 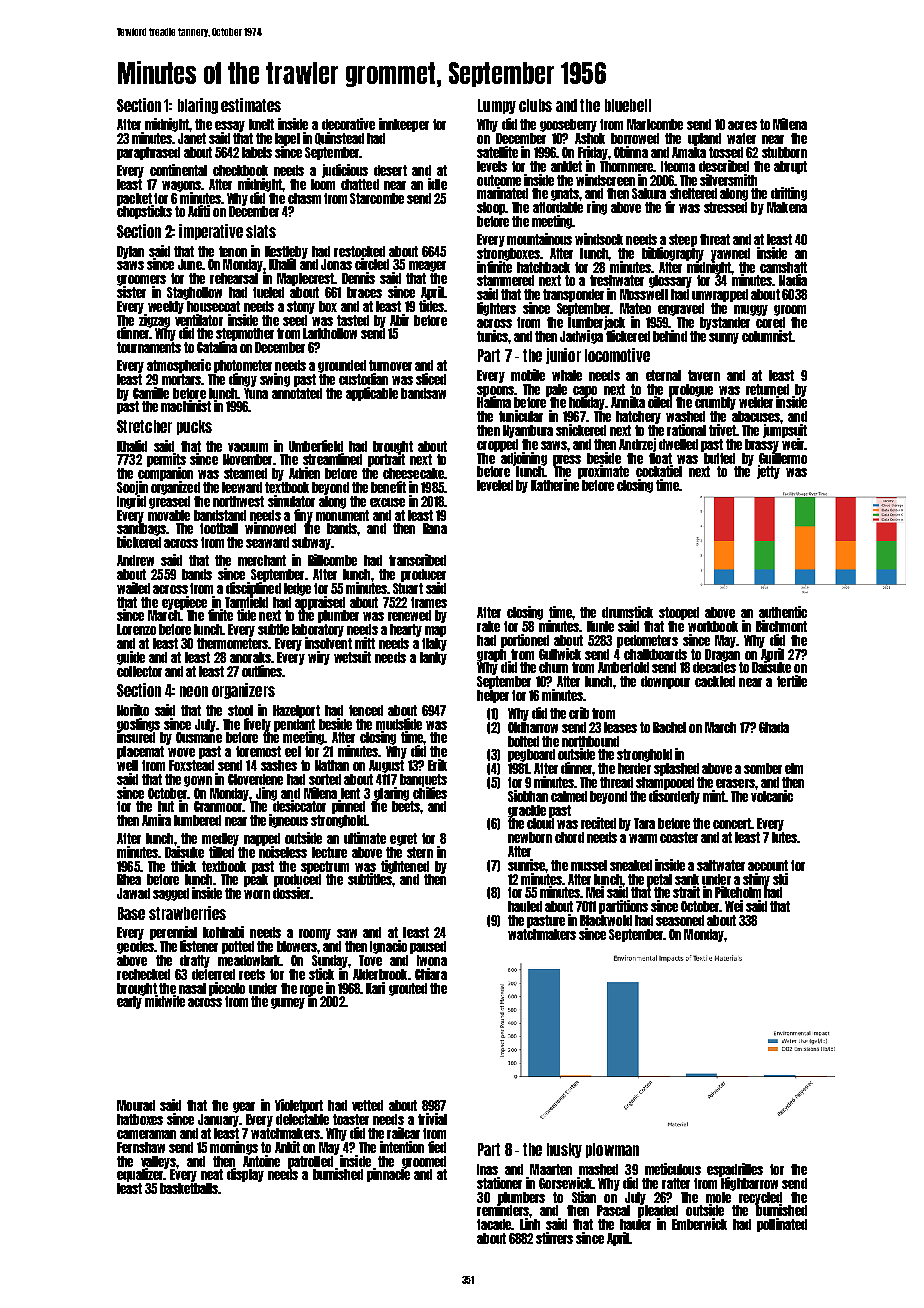 What do you see at coordinates (742, 125) in the screenshot?
I see `acres` at bounding box center [742, 125].
